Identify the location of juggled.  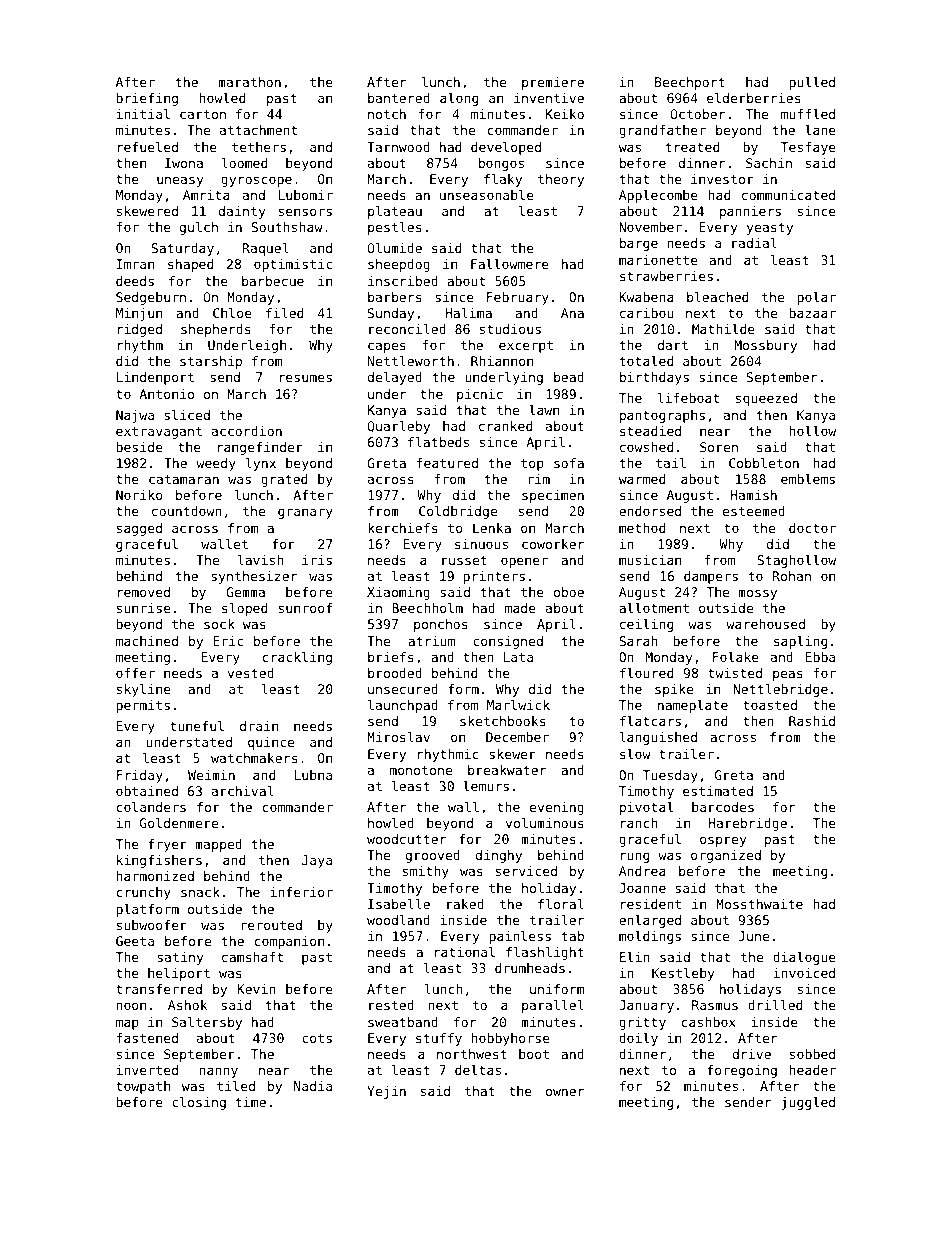
(808, 1103).
